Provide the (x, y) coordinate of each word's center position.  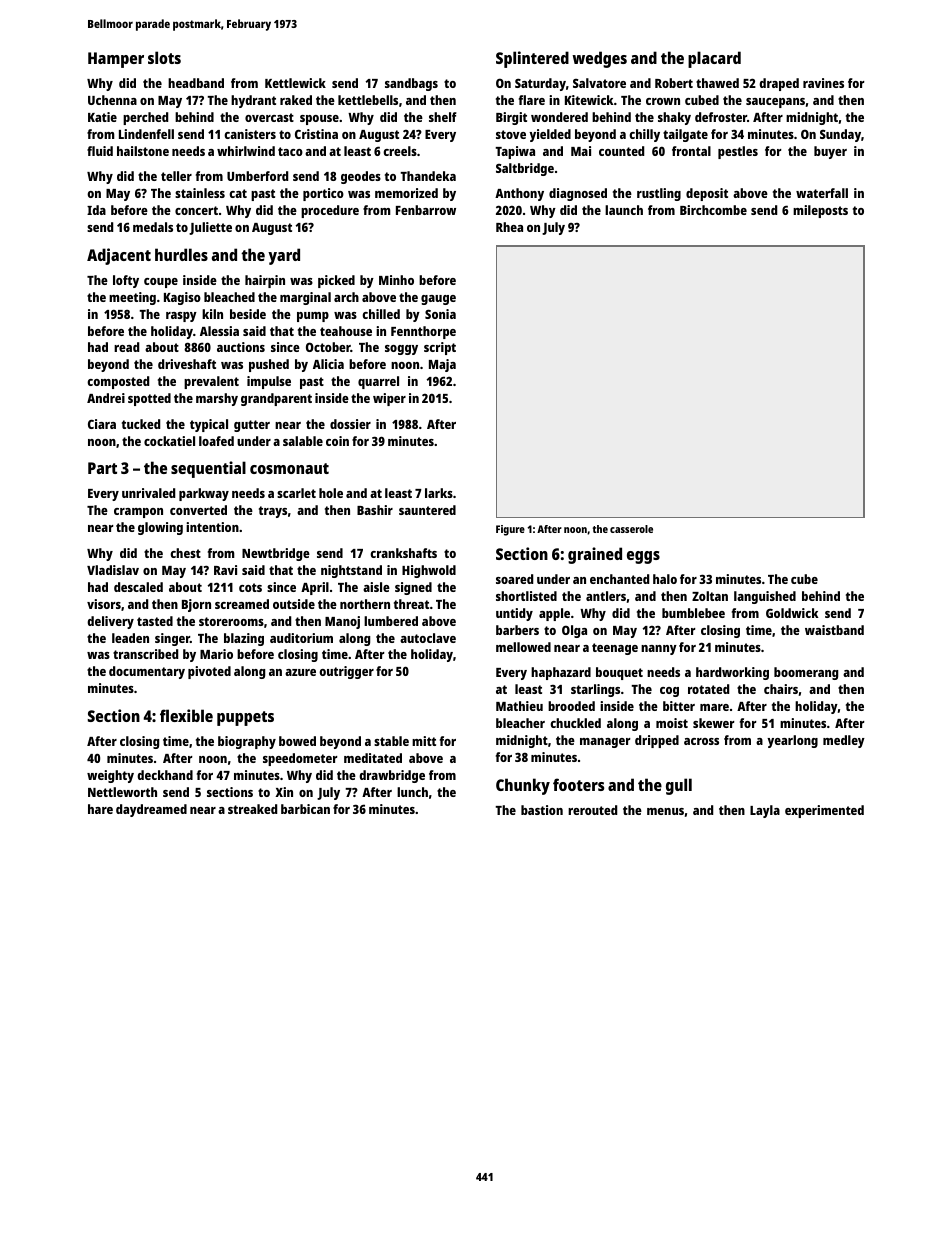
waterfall (822, 193)
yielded (550, 135)
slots (164, 57)
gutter (252, 426)
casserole (631, 529)
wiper (389, 399)
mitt (424, 741)
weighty (110, 776)
